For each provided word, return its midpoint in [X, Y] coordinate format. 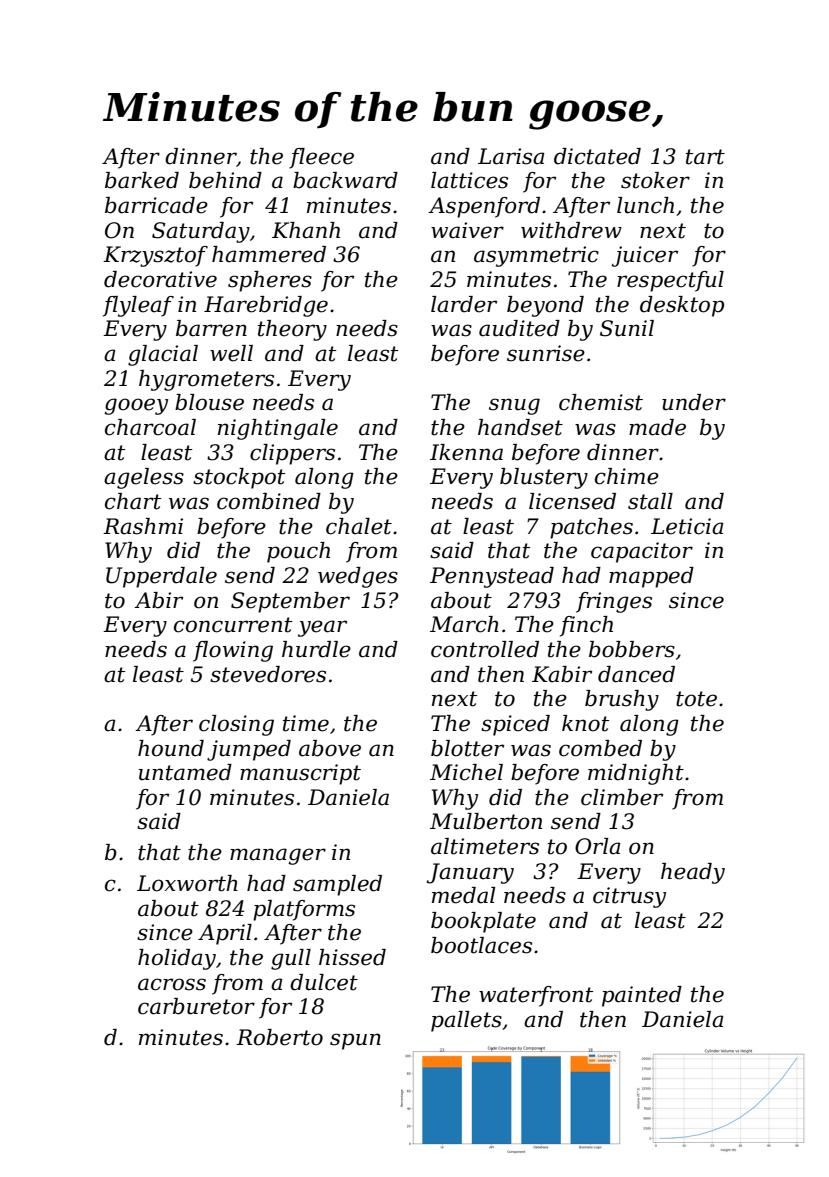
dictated [597, 156]
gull [291, 959]
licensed [572, 501]
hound [171, 748]
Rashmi [143, 526]
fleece [321, 158]
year [322, 628]
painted [642, 996]
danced [636, 674]
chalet [359, 526]
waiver [467, 230]
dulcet [324, 982]
